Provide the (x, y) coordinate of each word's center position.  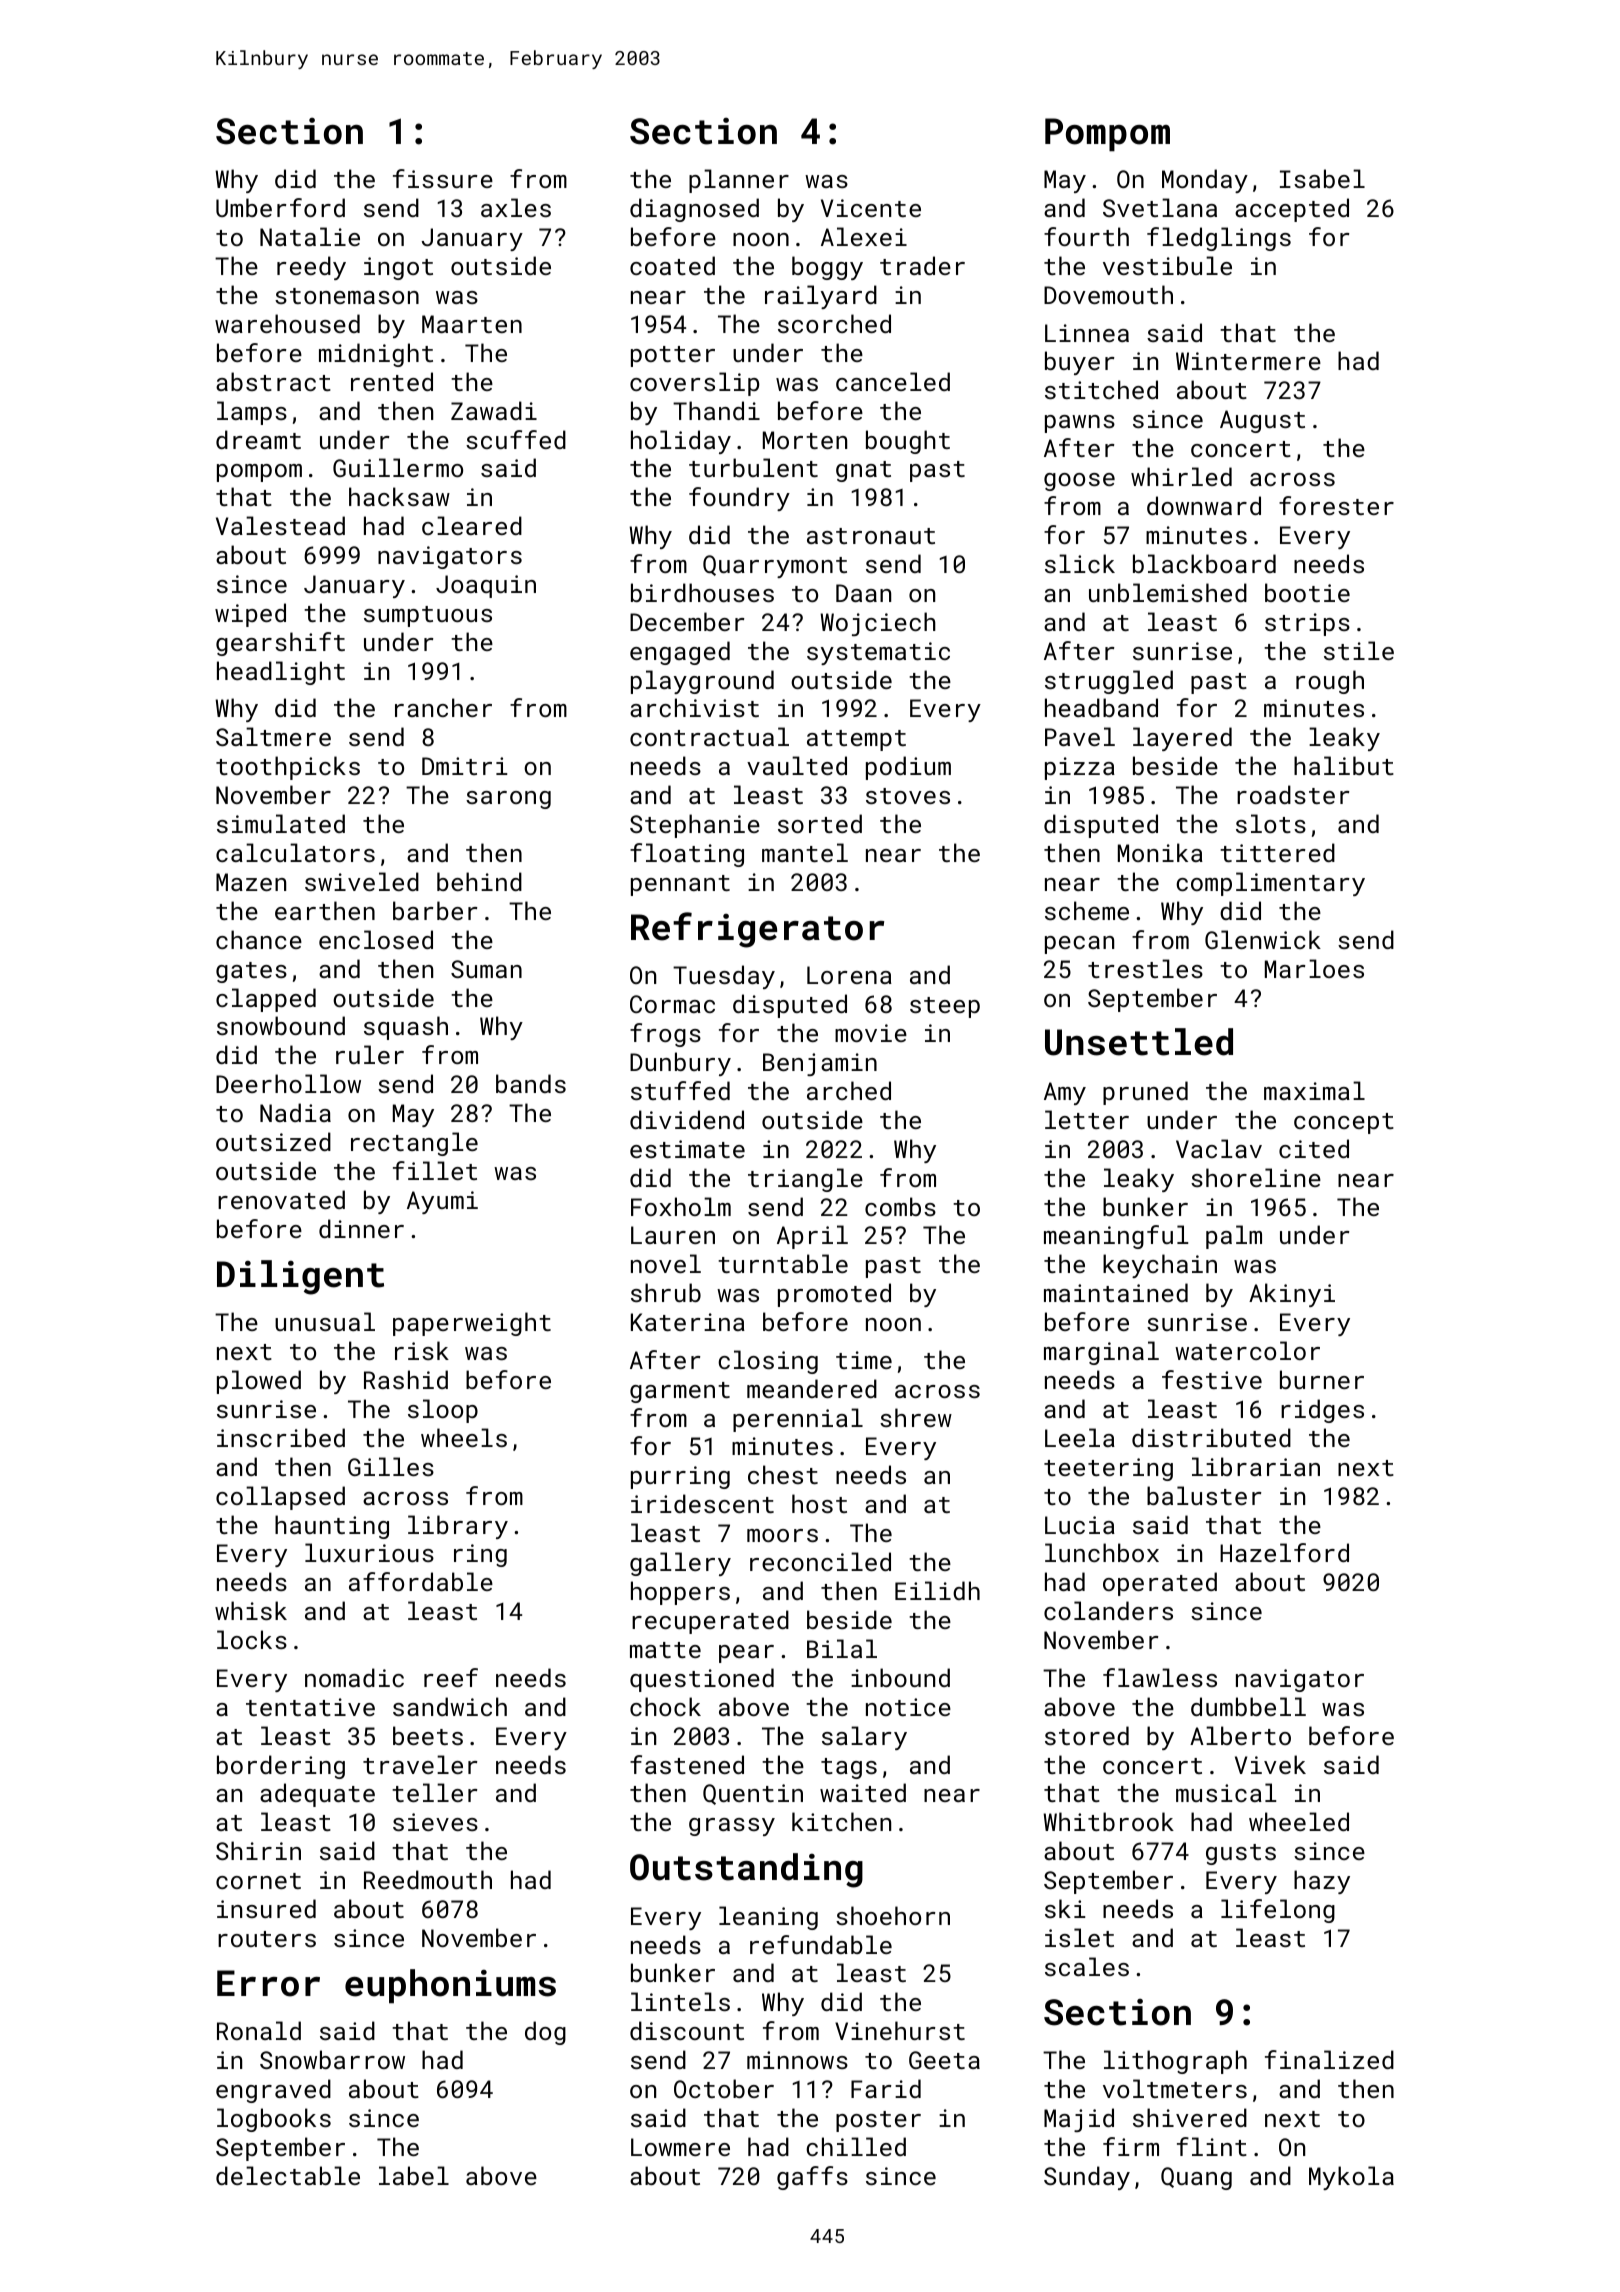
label (414, 2175)
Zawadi (494, 410)
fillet (435, 1170)
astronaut (871, 536)
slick (1080, 563)
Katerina (688, 1322)
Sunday (1087, 2178)
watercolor (1247, 1350)
